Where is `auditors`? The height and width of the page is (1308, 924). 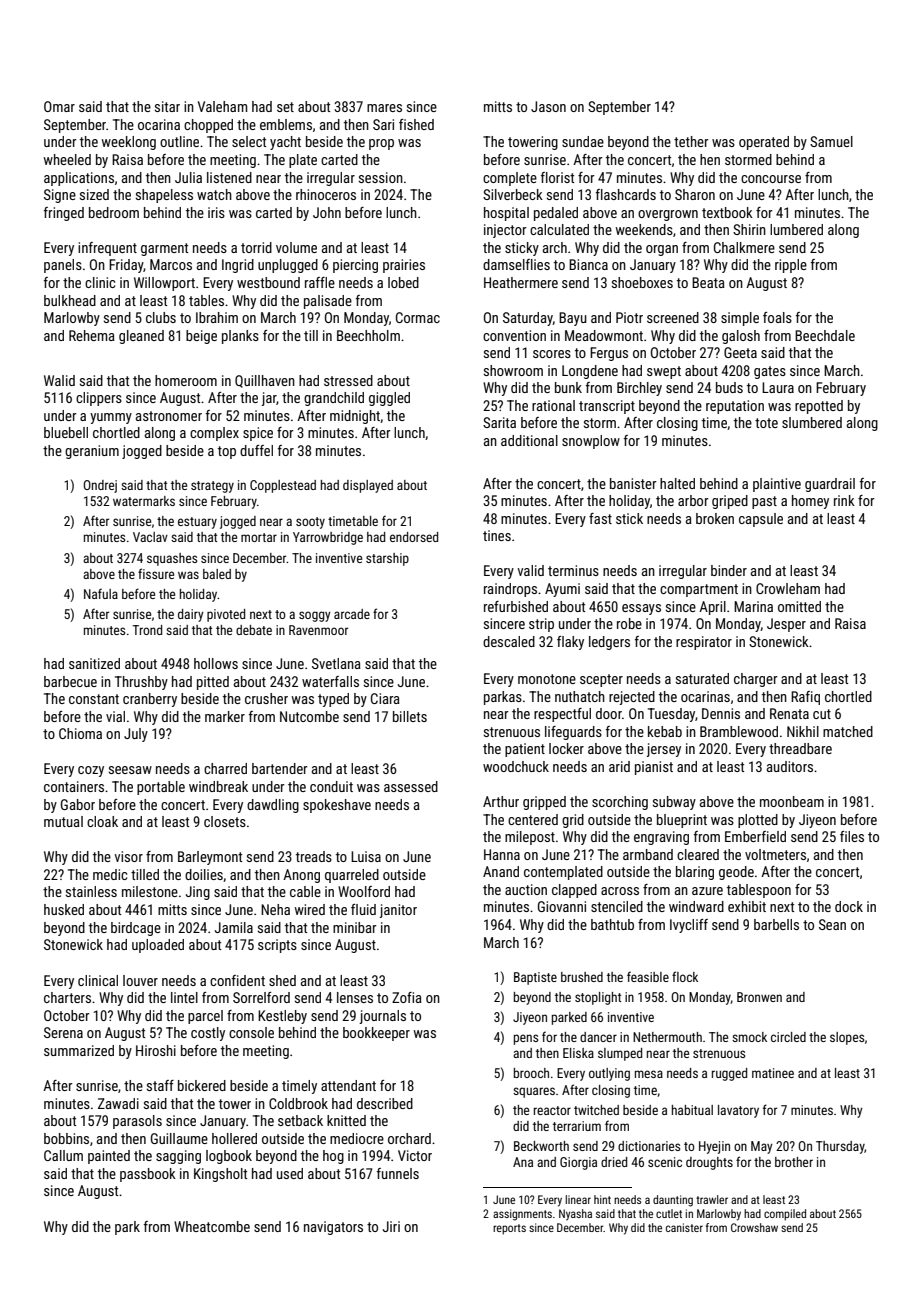 auditors is located at coordinates (790, 766).
